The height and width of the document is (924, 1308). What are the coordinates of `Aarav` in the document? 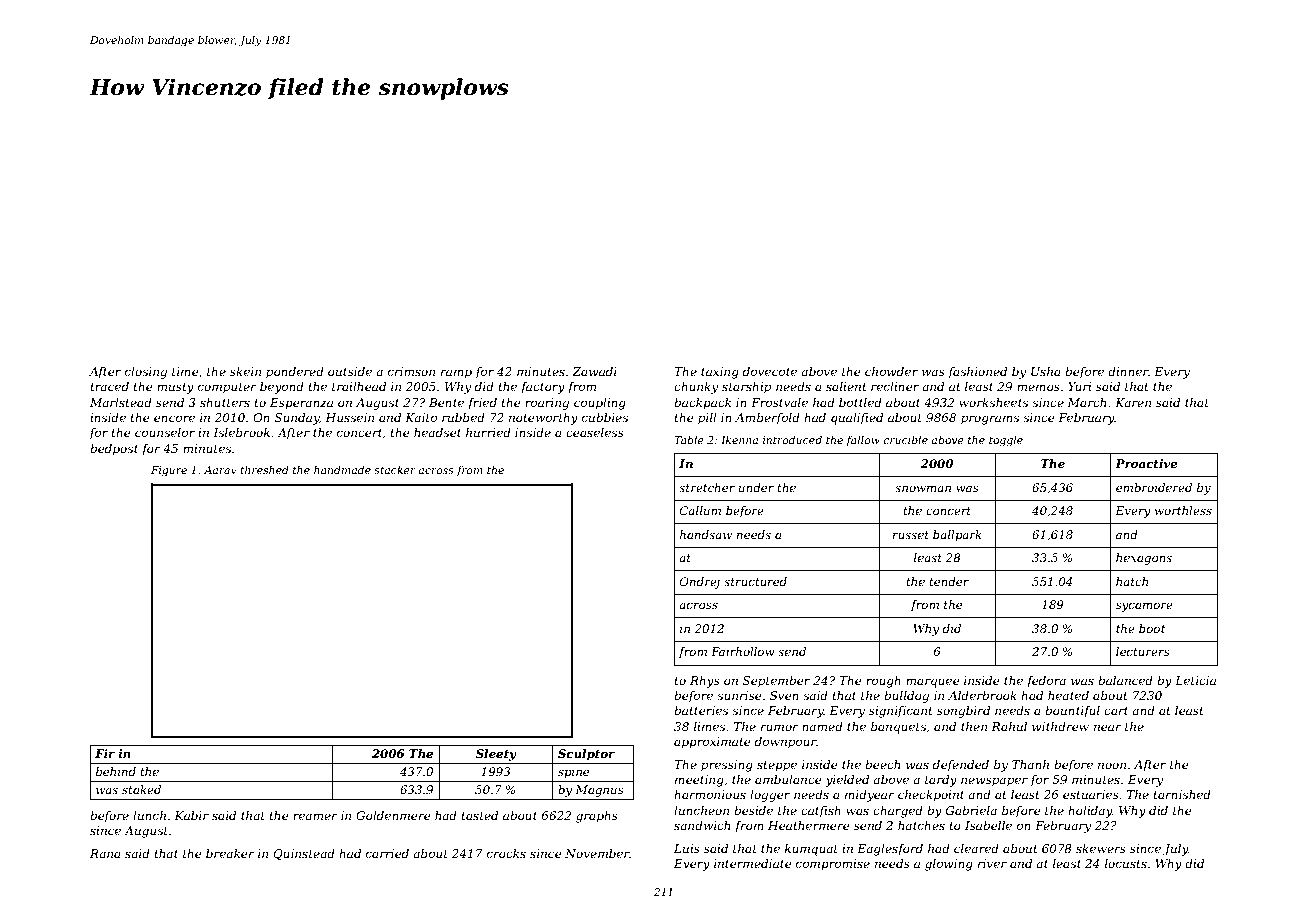 It's located at (220, 470).
